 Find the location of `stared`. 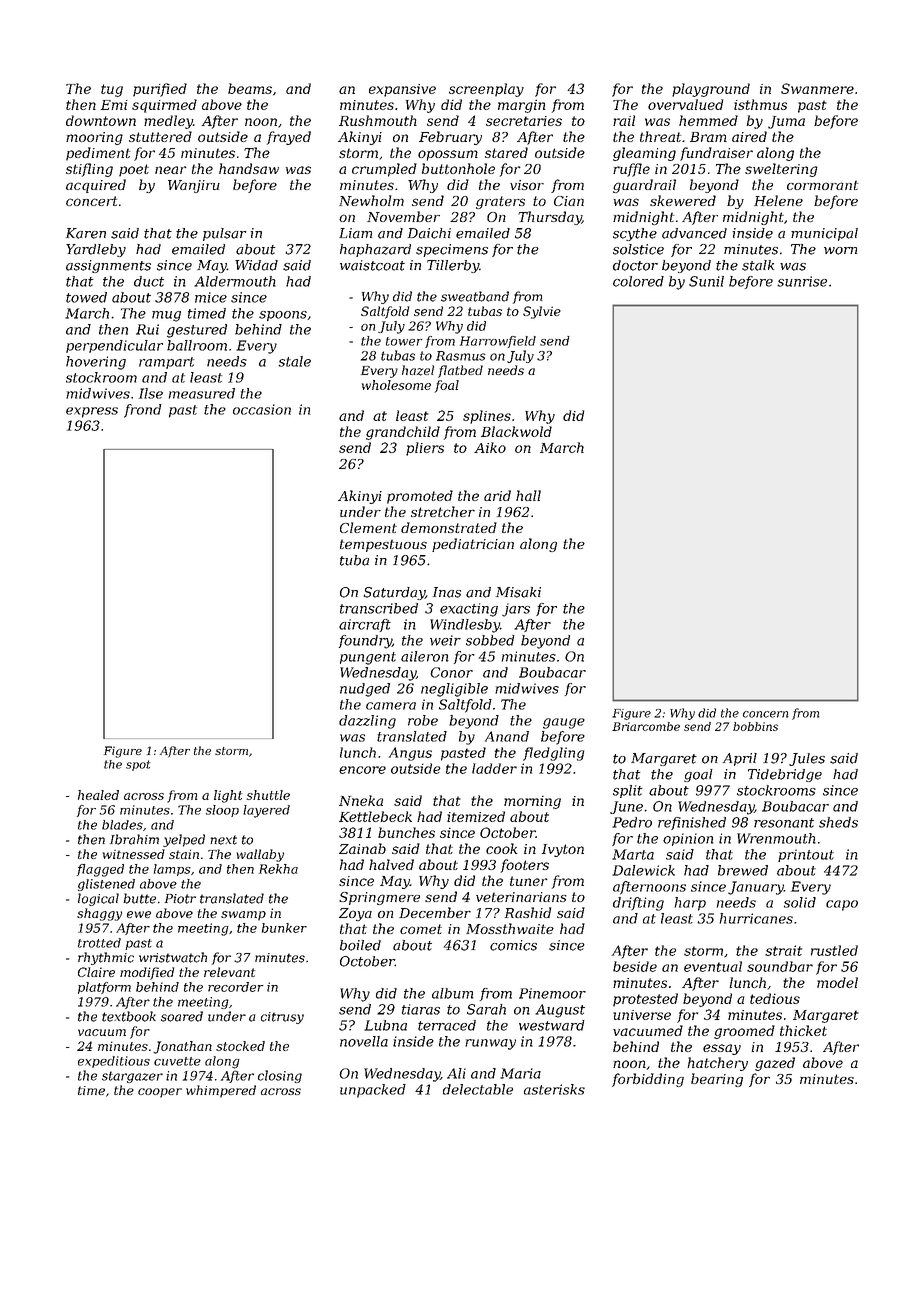

stared is located at coordinates (506, 152).
